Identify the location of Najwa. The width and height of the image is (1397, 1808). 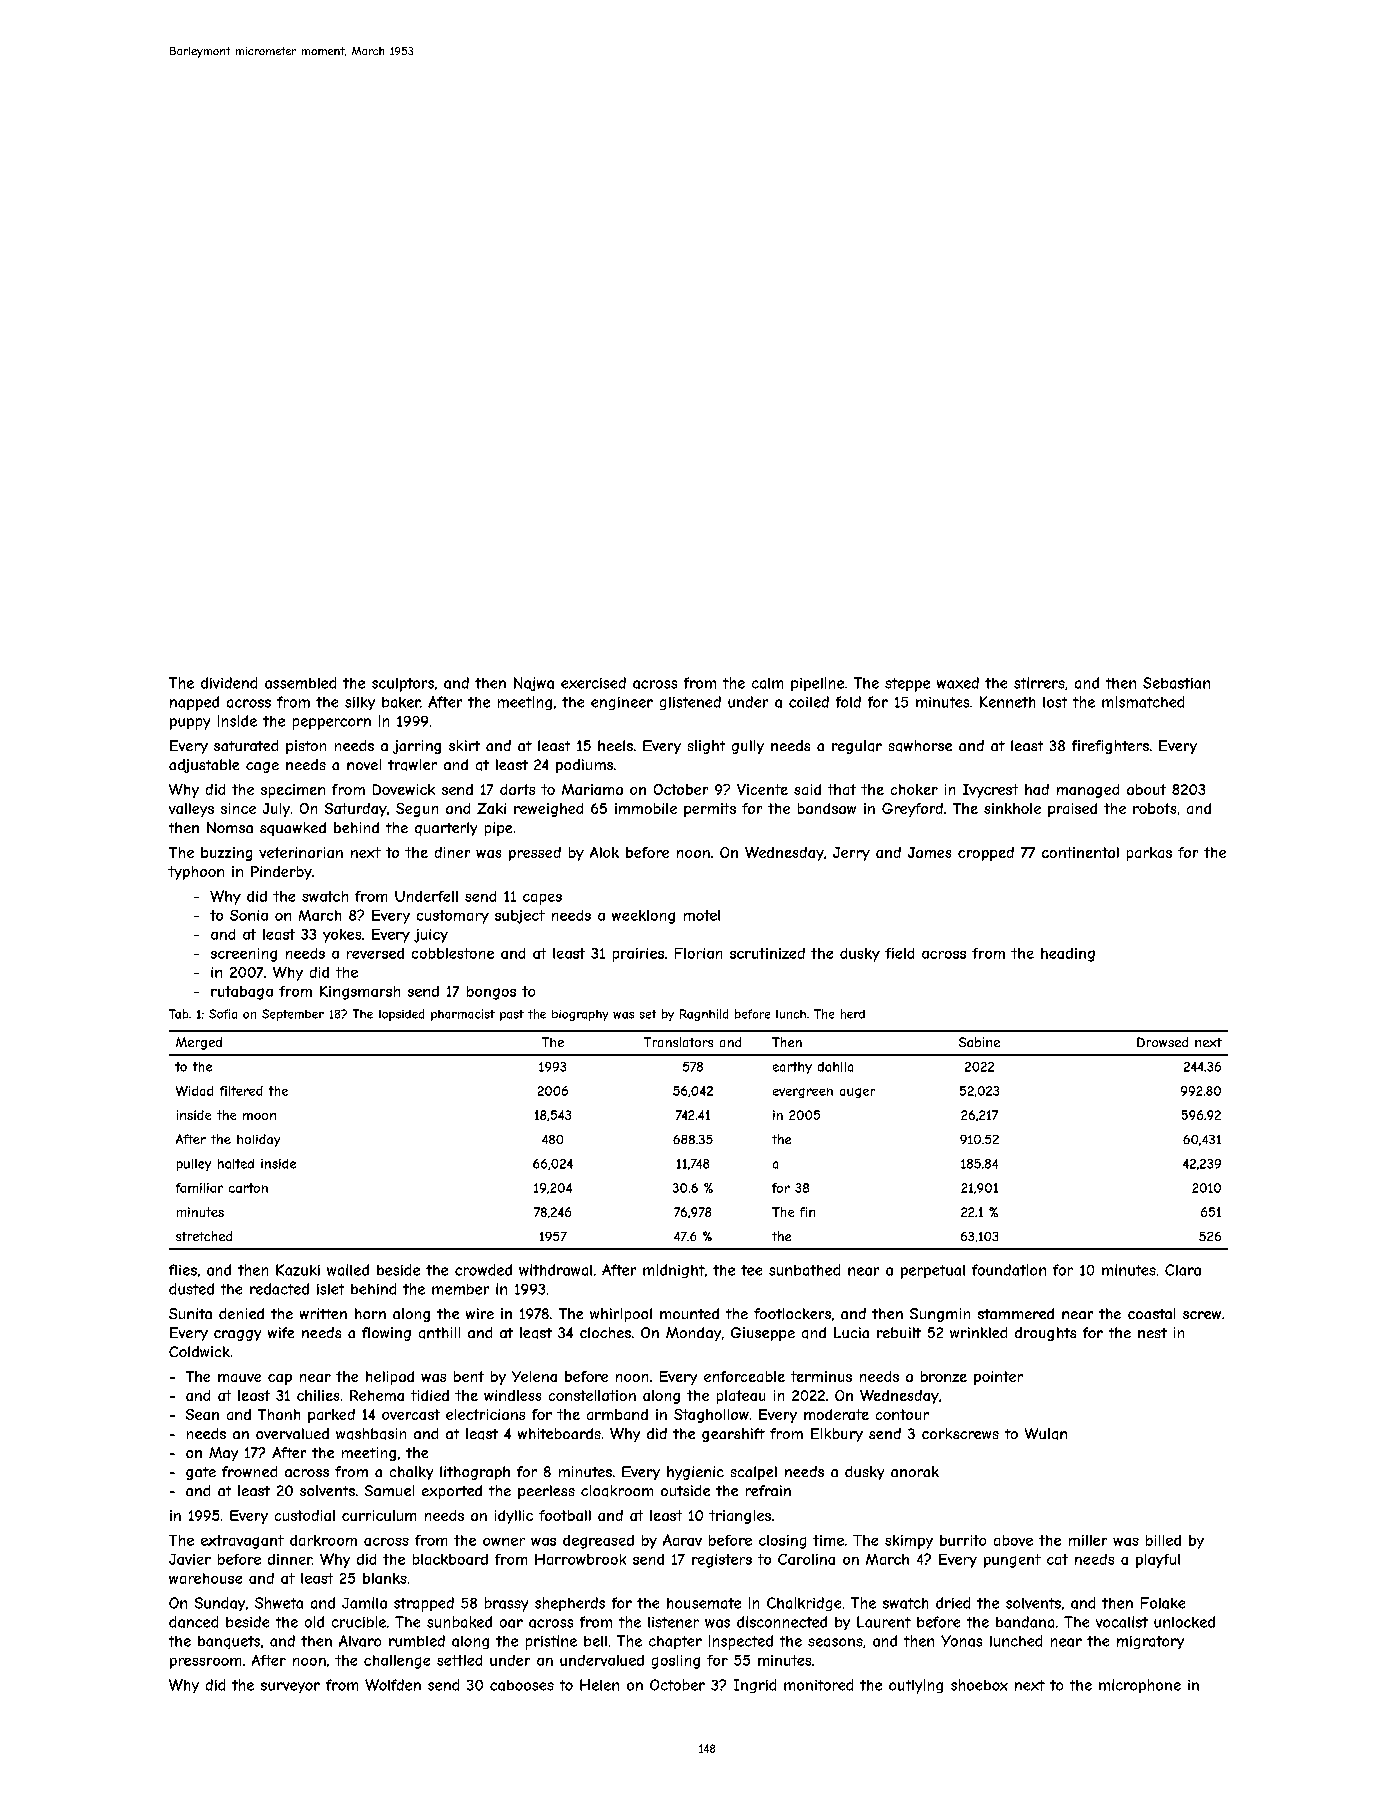
(534, 684).
